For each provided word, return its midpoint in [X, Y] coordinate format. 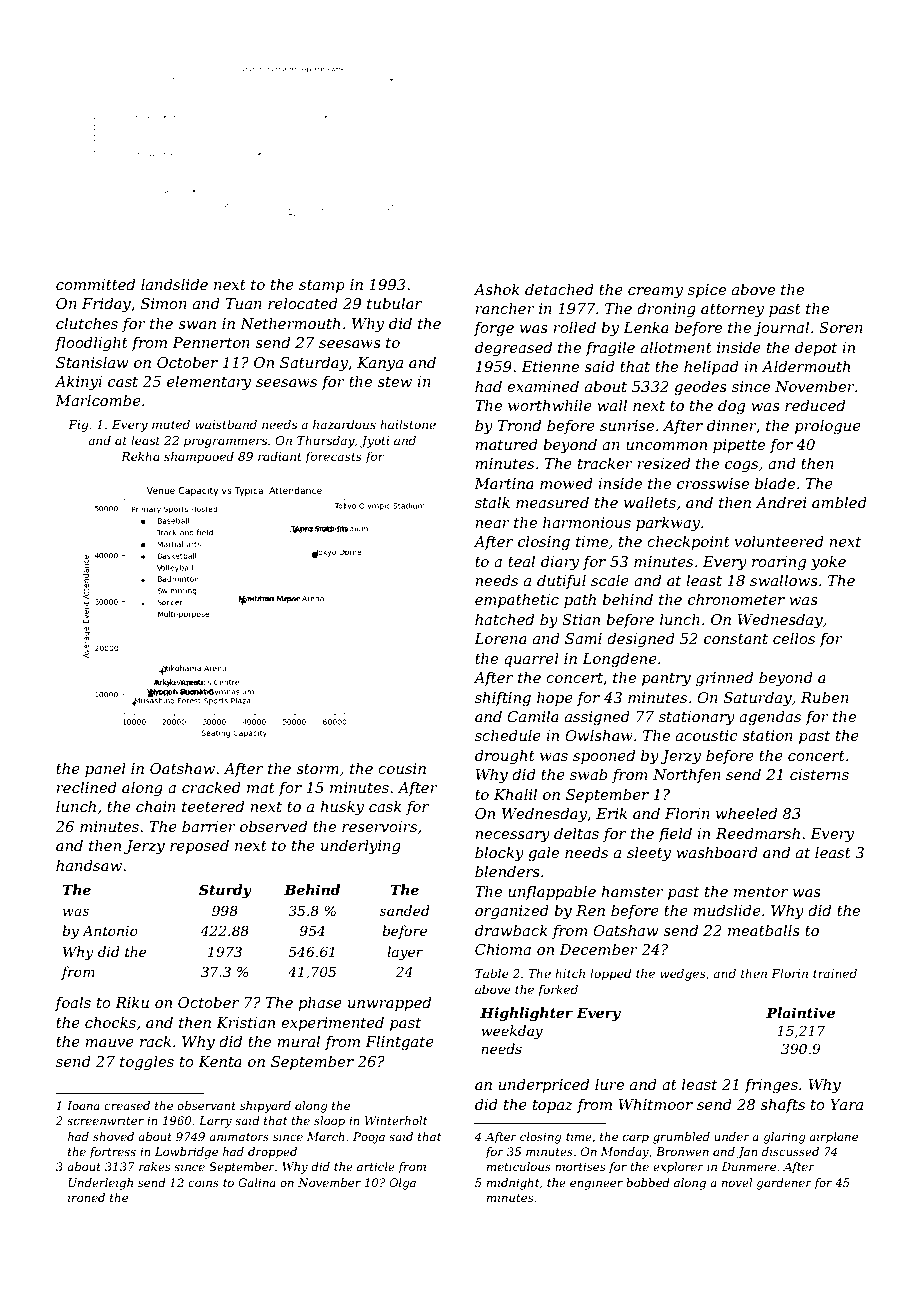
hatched [504, 619]
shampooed [199, 457]
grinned [724, 679]
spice [707, 291]
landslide [174, 284]
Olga [402, 1184]
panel [105, 769]
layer [405, 953]
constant [736, 639]
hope [555, 698]
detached [559, 289]
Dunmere [748, 1166]
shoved [113, 1136]
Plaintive [800, 1012]
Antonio [110, 931]
